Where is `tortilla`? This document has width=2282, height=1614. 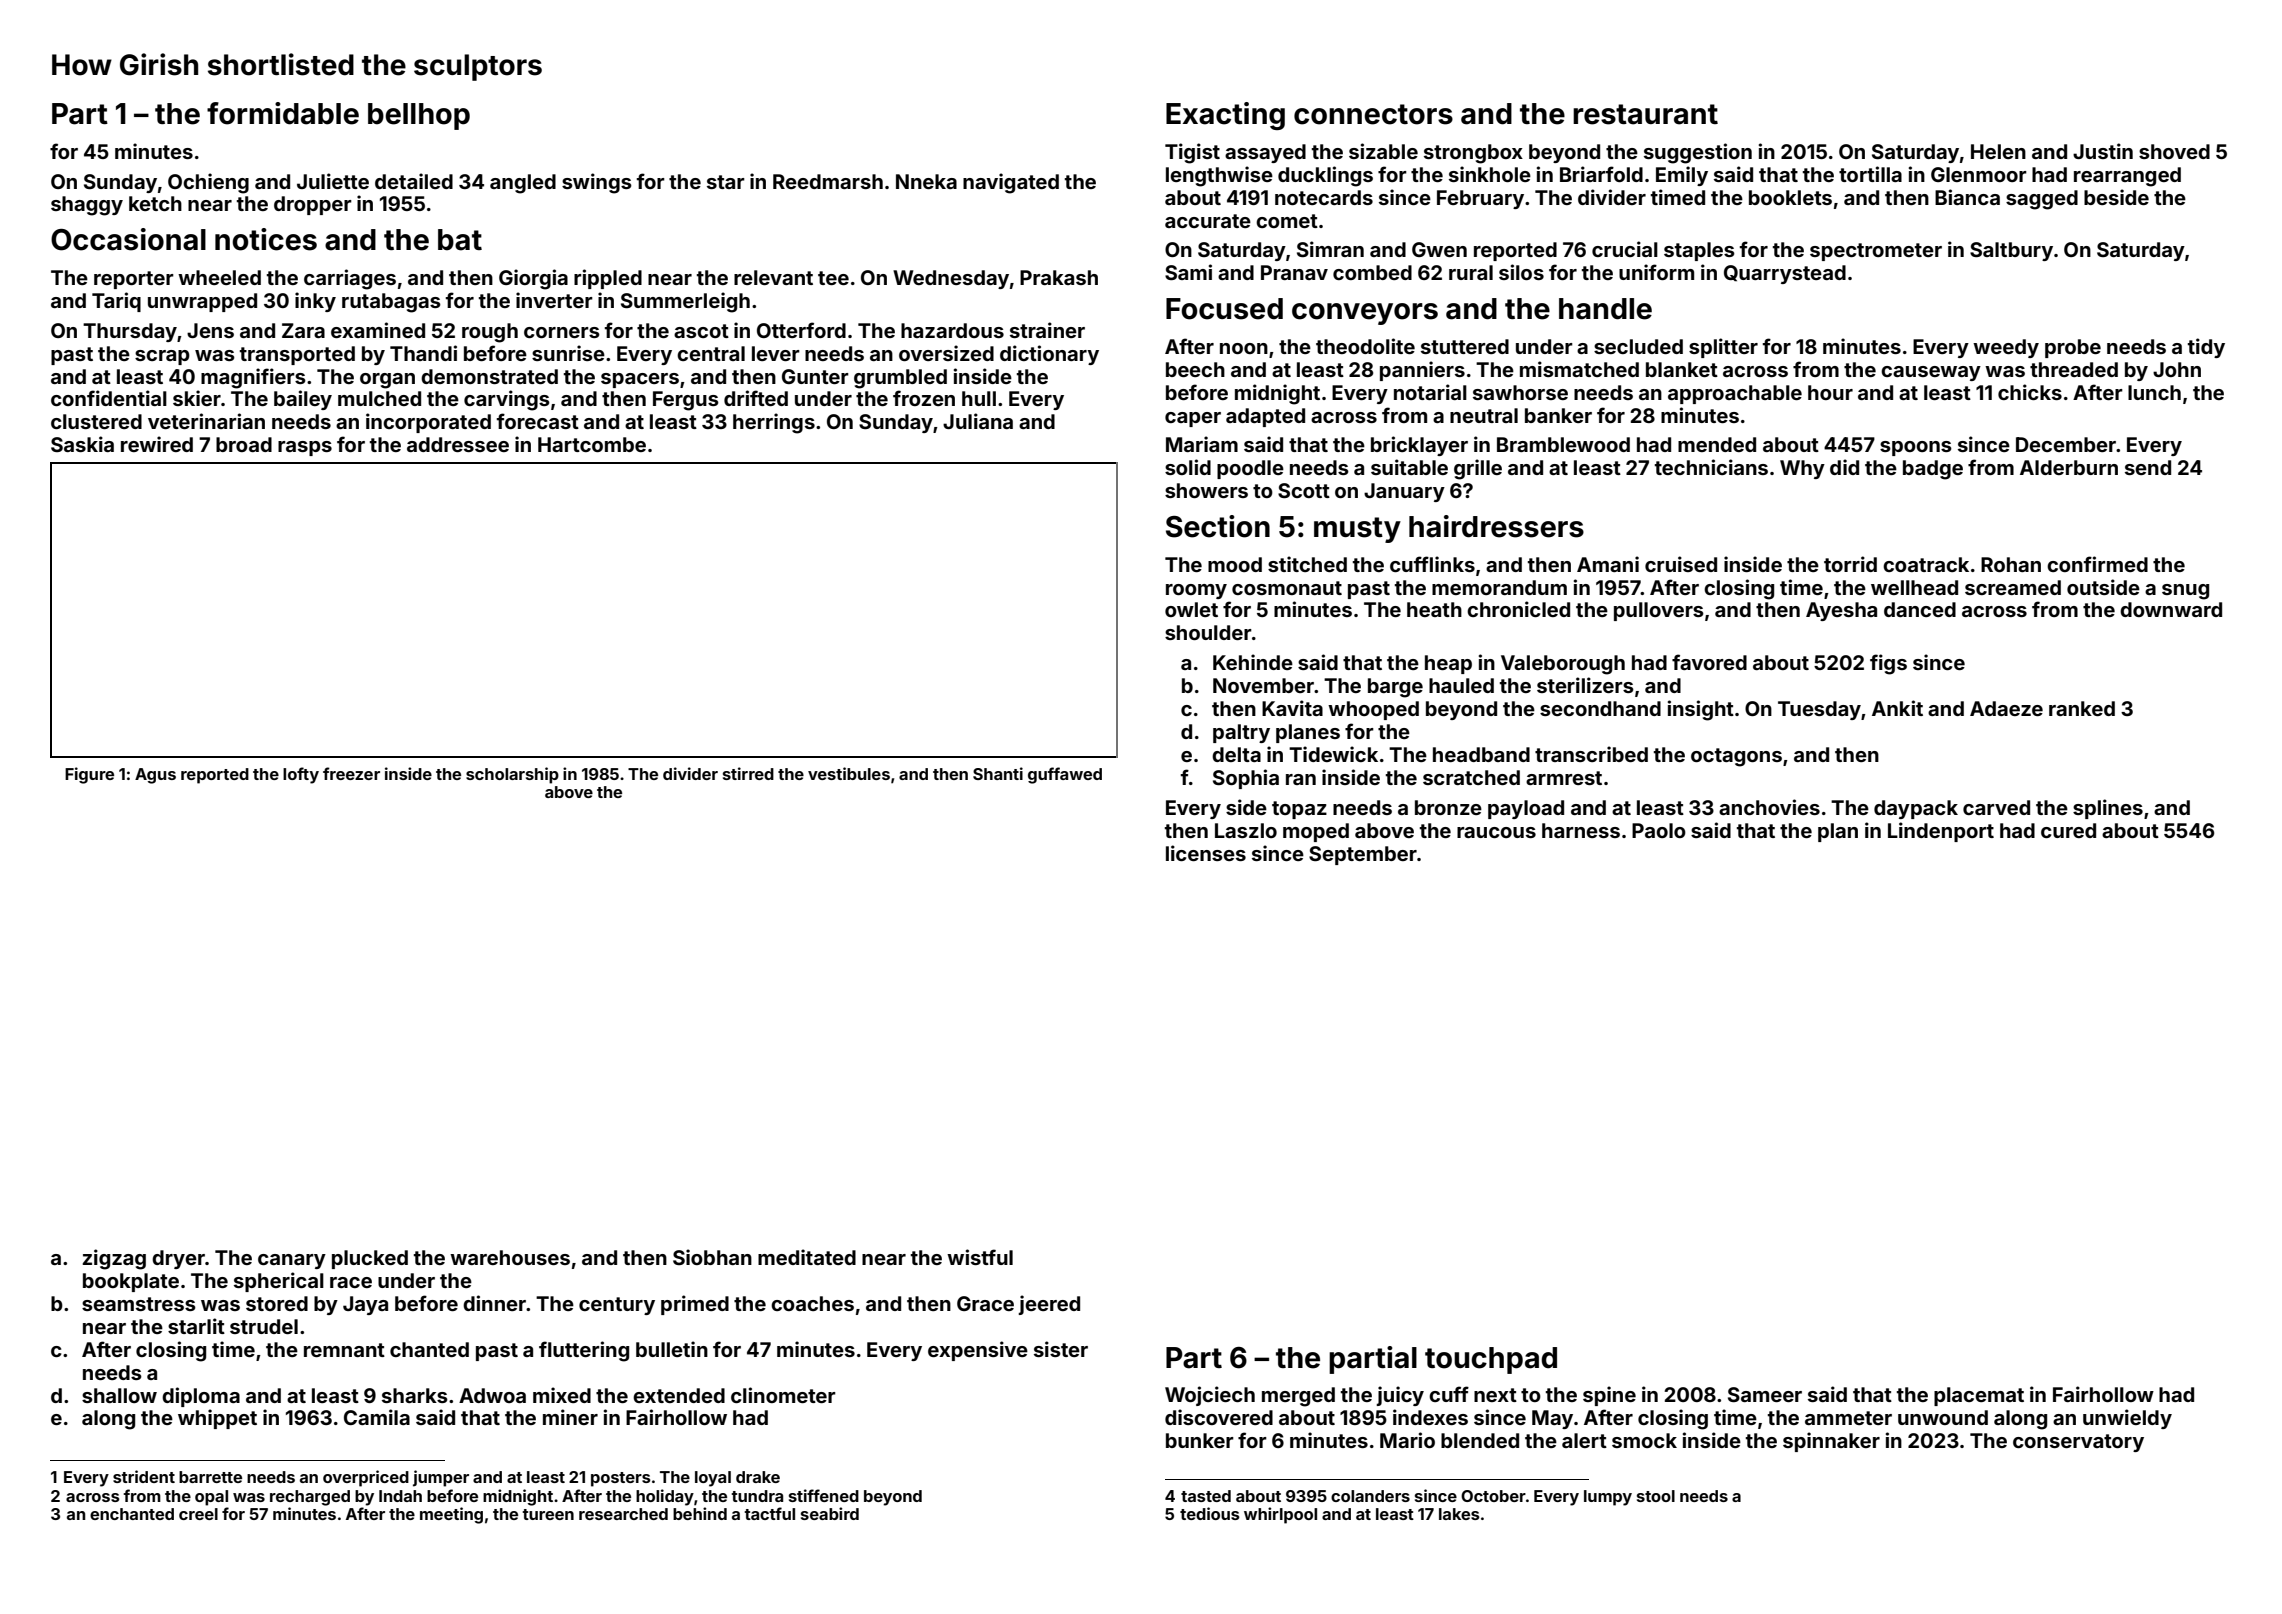
tortilla is located at coordinates (1870, 174).
